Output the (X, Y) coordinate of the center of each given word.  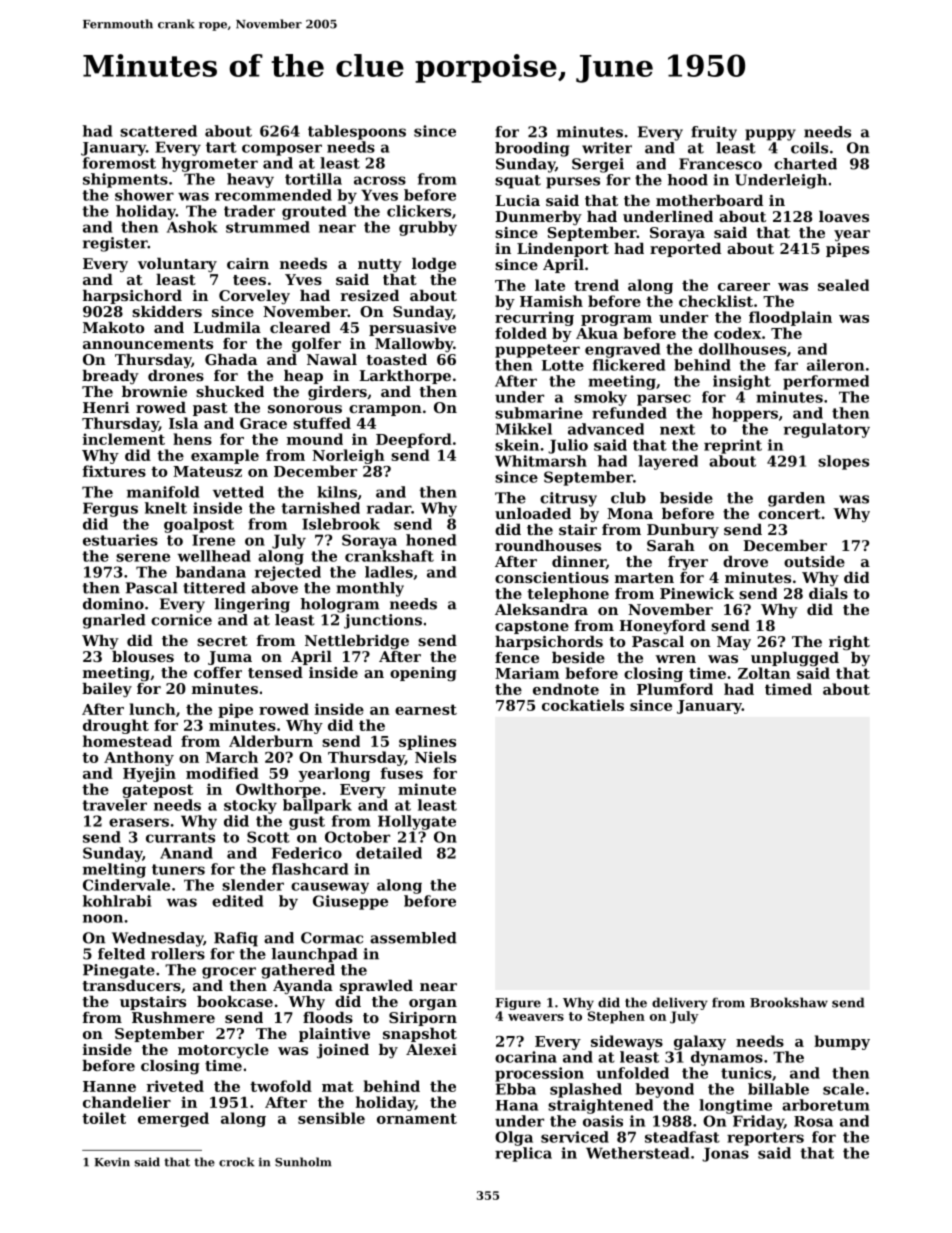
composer (282, 150)
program (616, 320)
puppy (770, 135)
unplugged (795, 659)
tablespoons (357, 132)
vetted (238, 492)
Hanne (109, 1086)
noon (103, 918)
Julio (568, 446)
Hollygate (417, 822)
